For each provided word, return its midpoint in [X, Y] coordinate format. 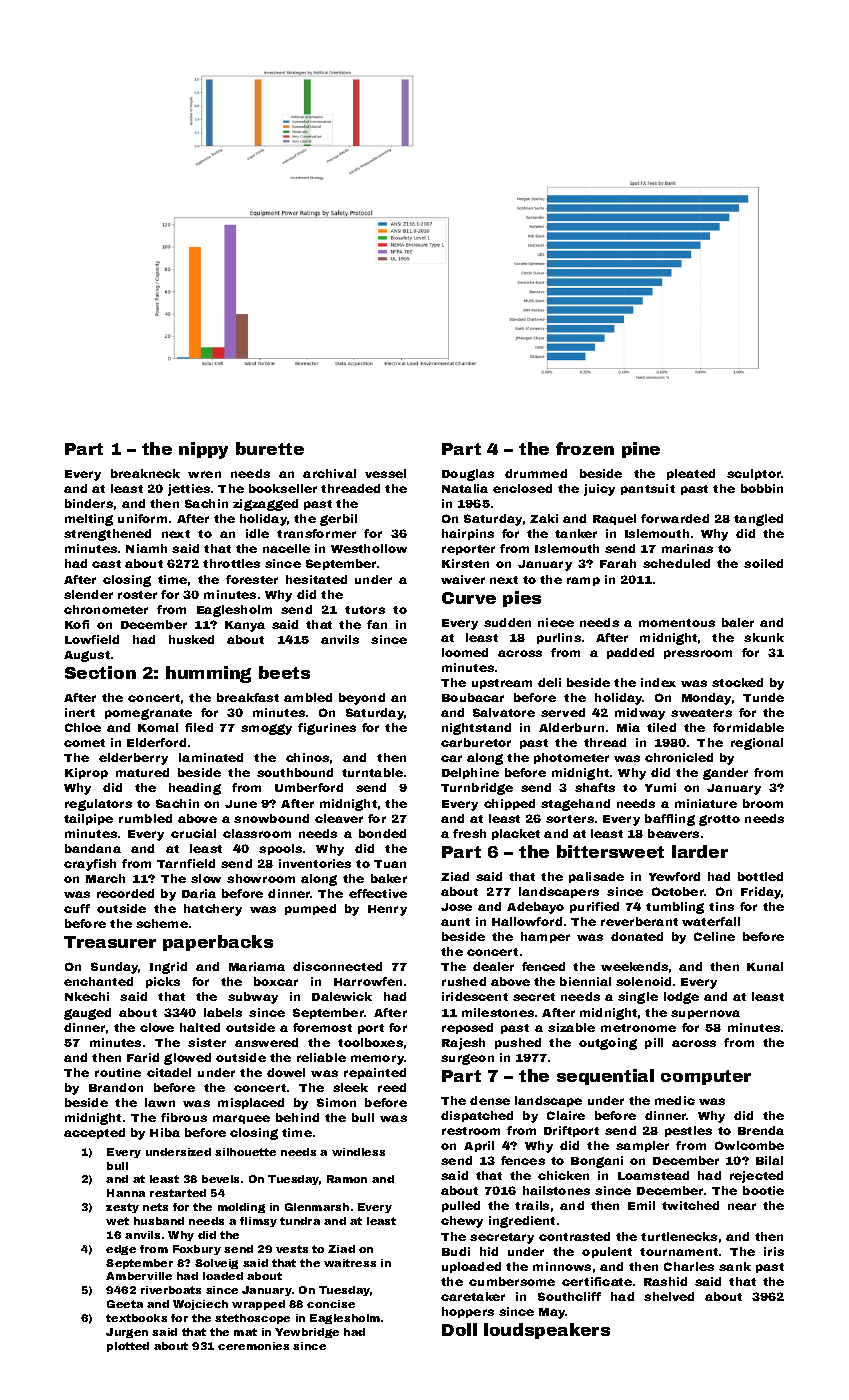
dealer [493, 966]
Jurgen [127, 1333]
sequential [605, 1077]
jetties [189, 490]
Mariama [257, 966]
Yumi [660, 787]
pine [641, 450]
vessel [385, 473]
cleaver [339, 818]
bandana [93, 848]
